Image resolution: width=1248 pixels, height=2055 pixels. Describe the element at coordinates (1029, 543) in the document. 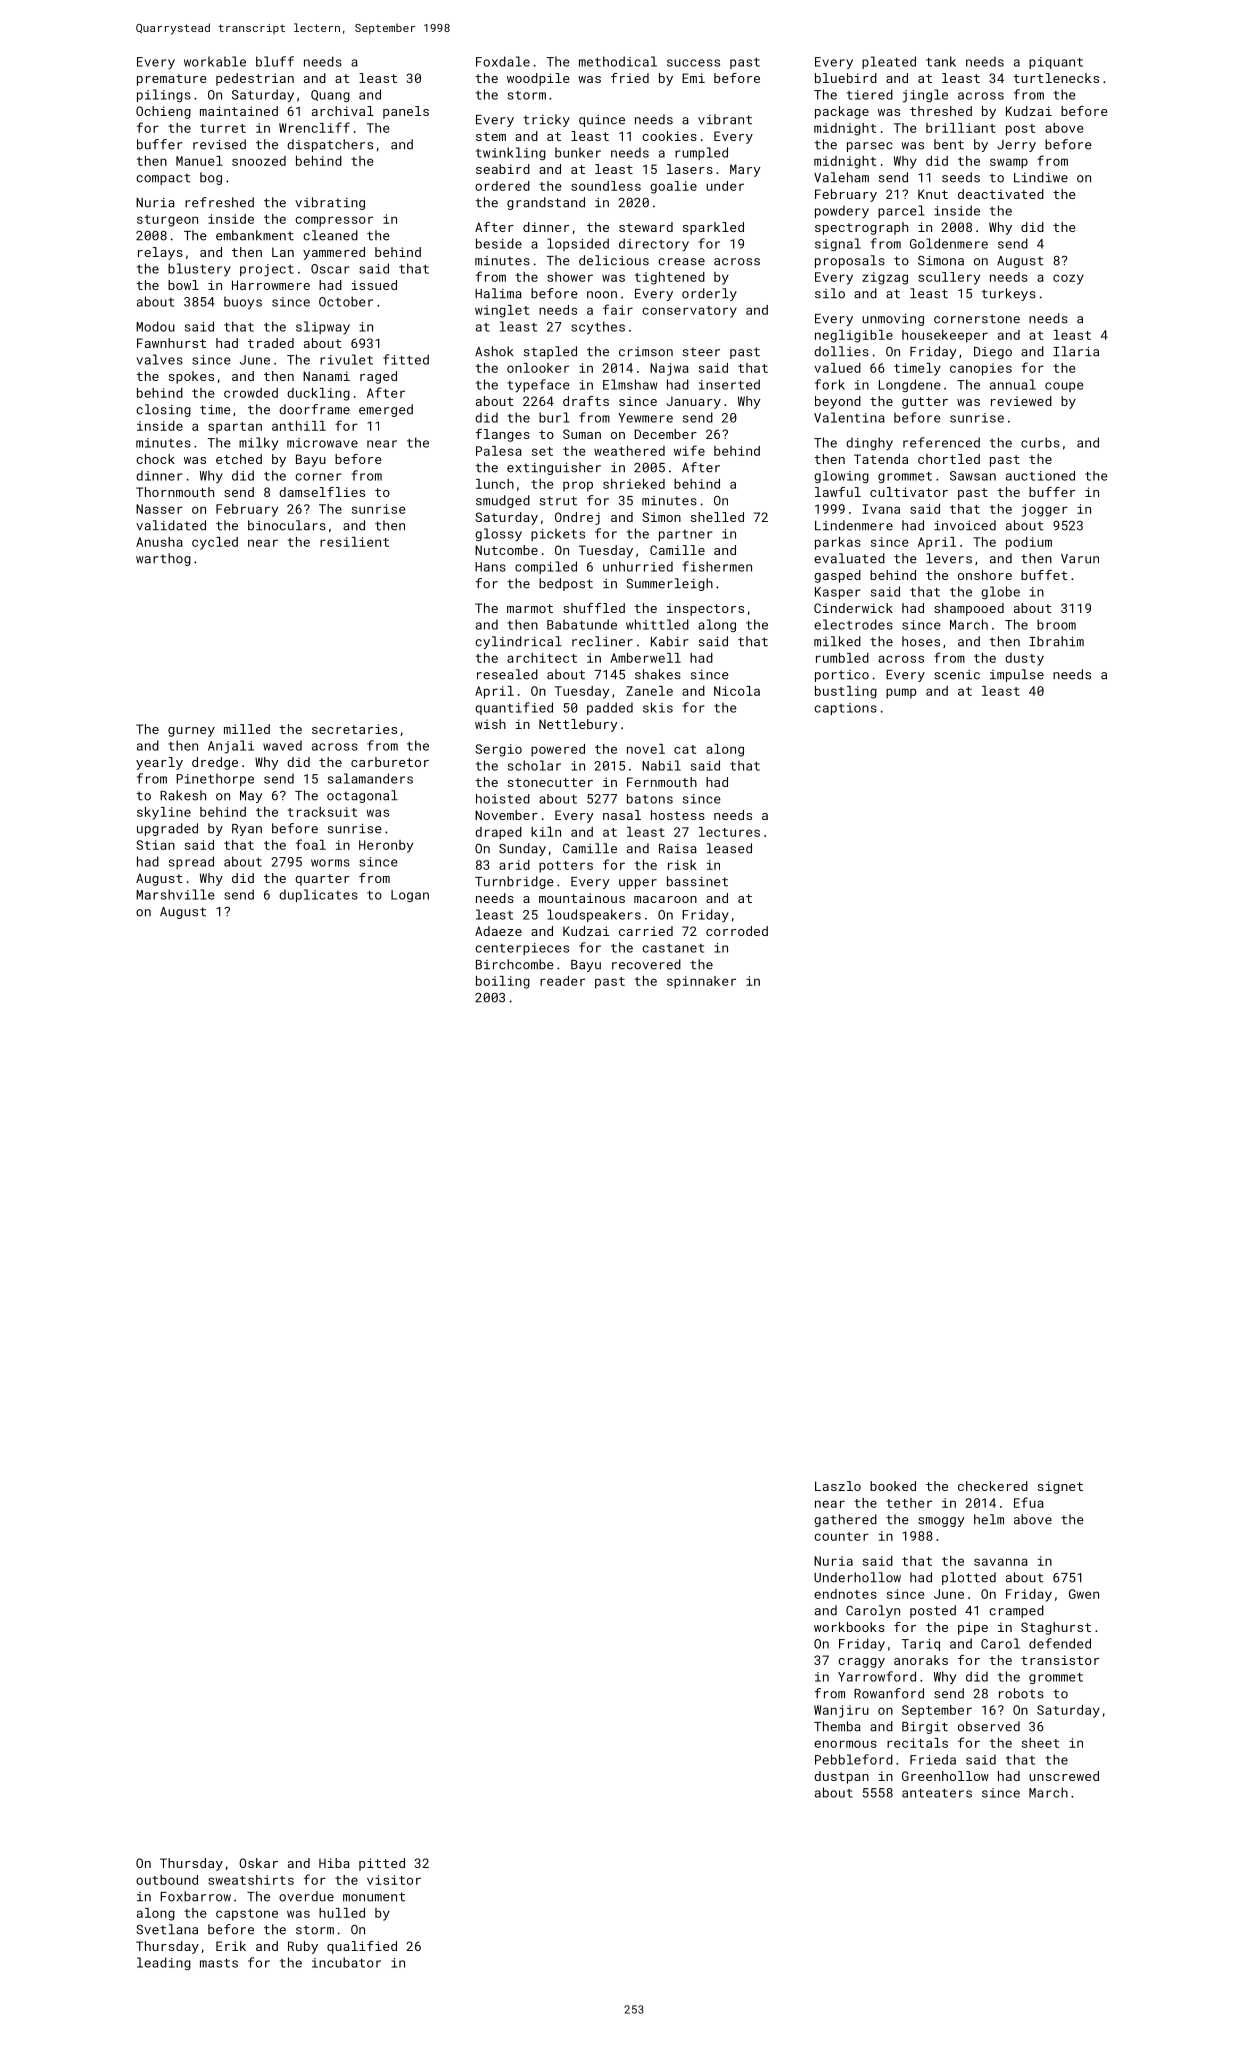

I see `podium` at that location.
